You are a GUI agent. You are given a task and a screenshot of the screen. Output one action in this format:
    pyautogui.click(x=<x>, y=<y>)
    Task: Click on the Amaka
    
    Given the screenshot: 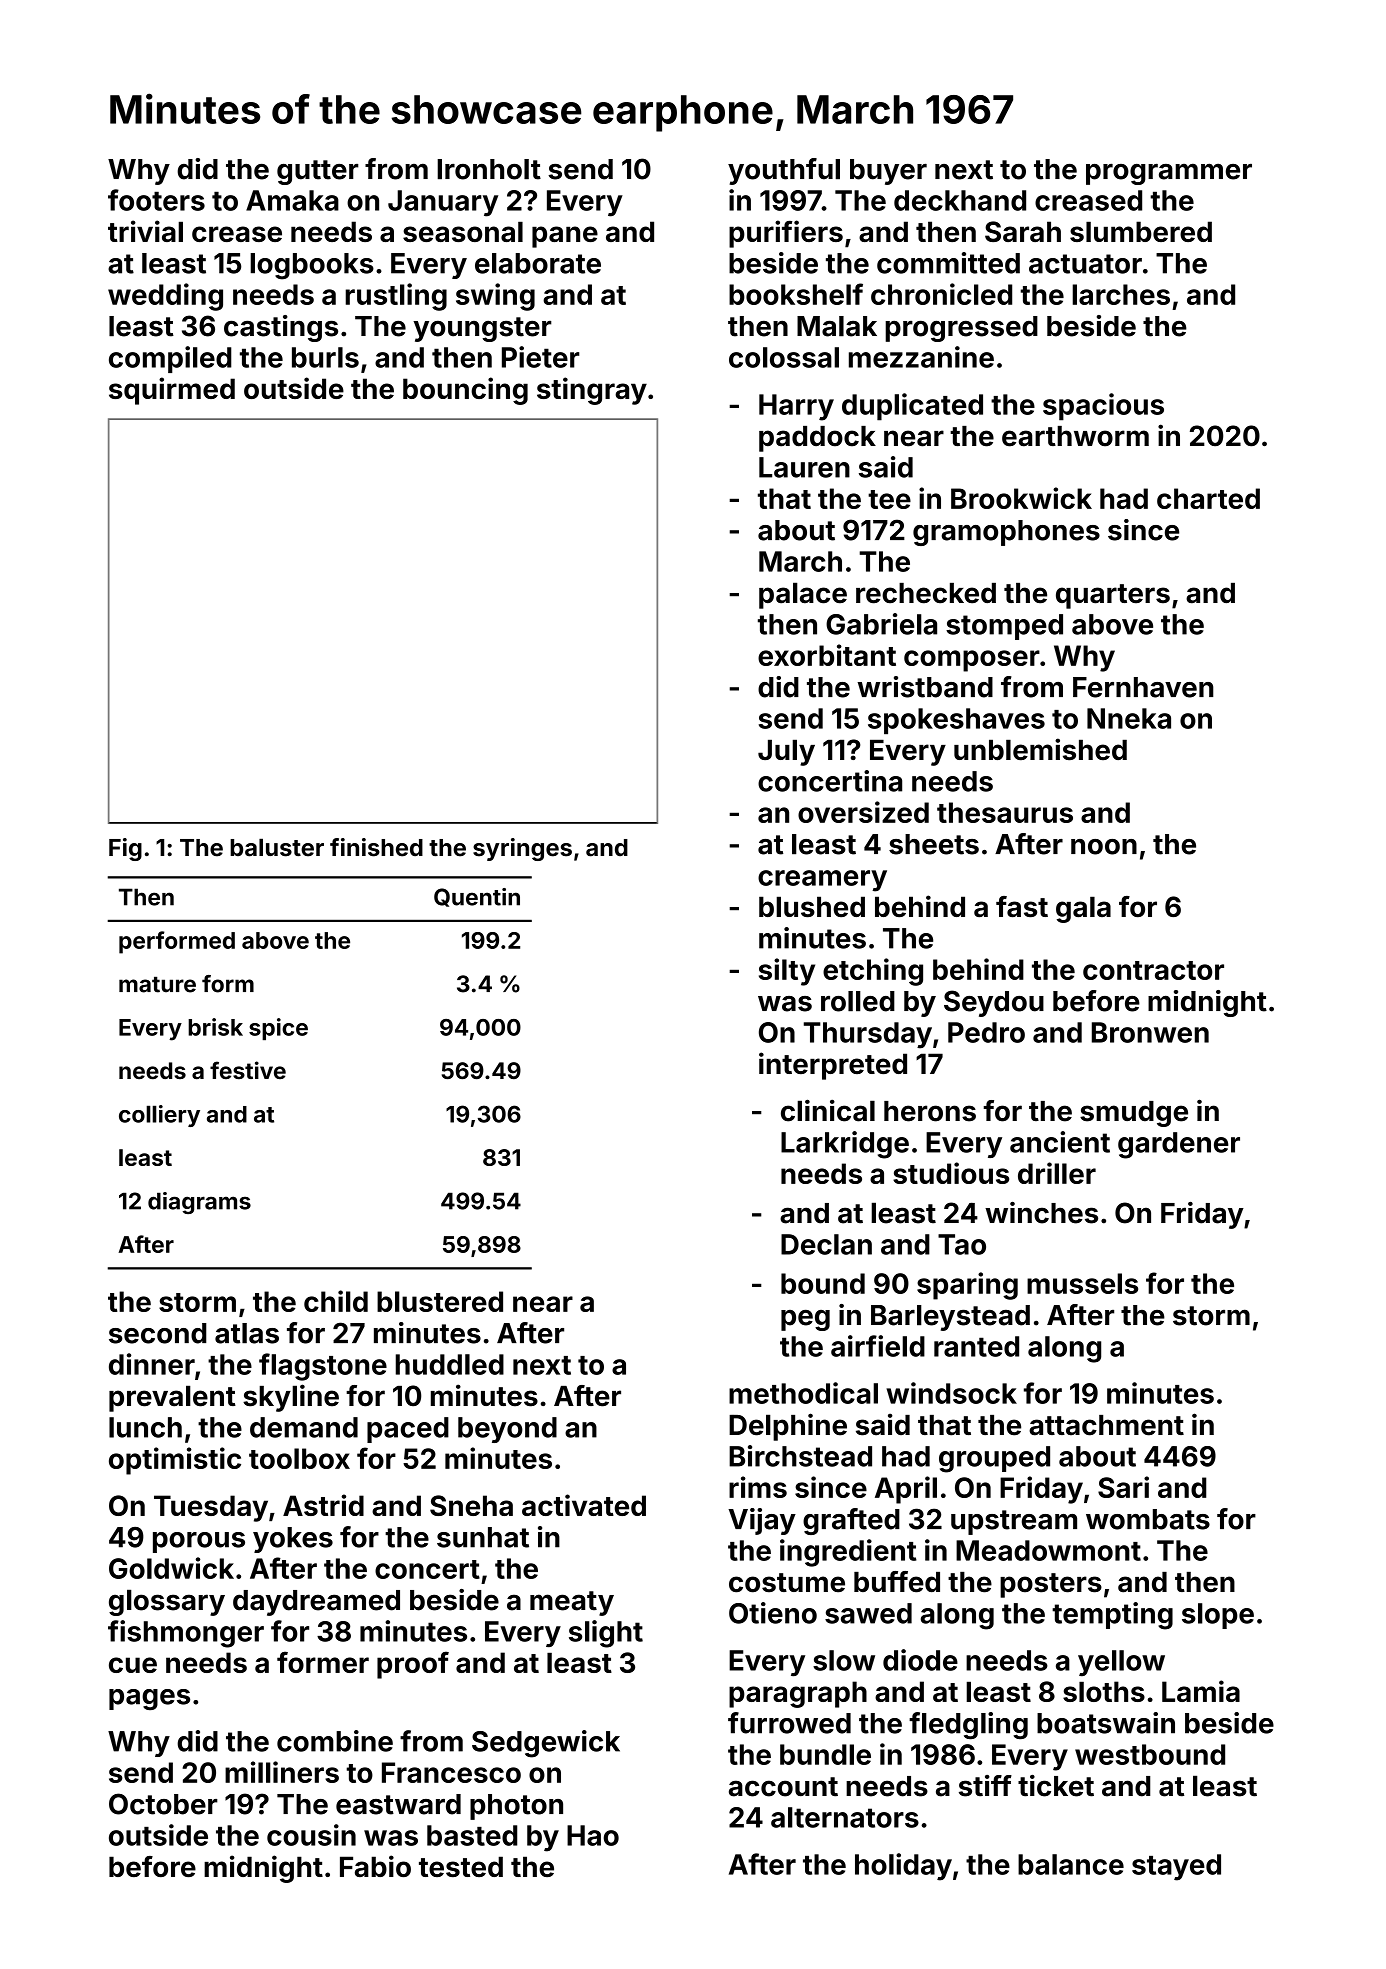 What is the action you would take?
    pyautogui.click(x=292, y=200)
